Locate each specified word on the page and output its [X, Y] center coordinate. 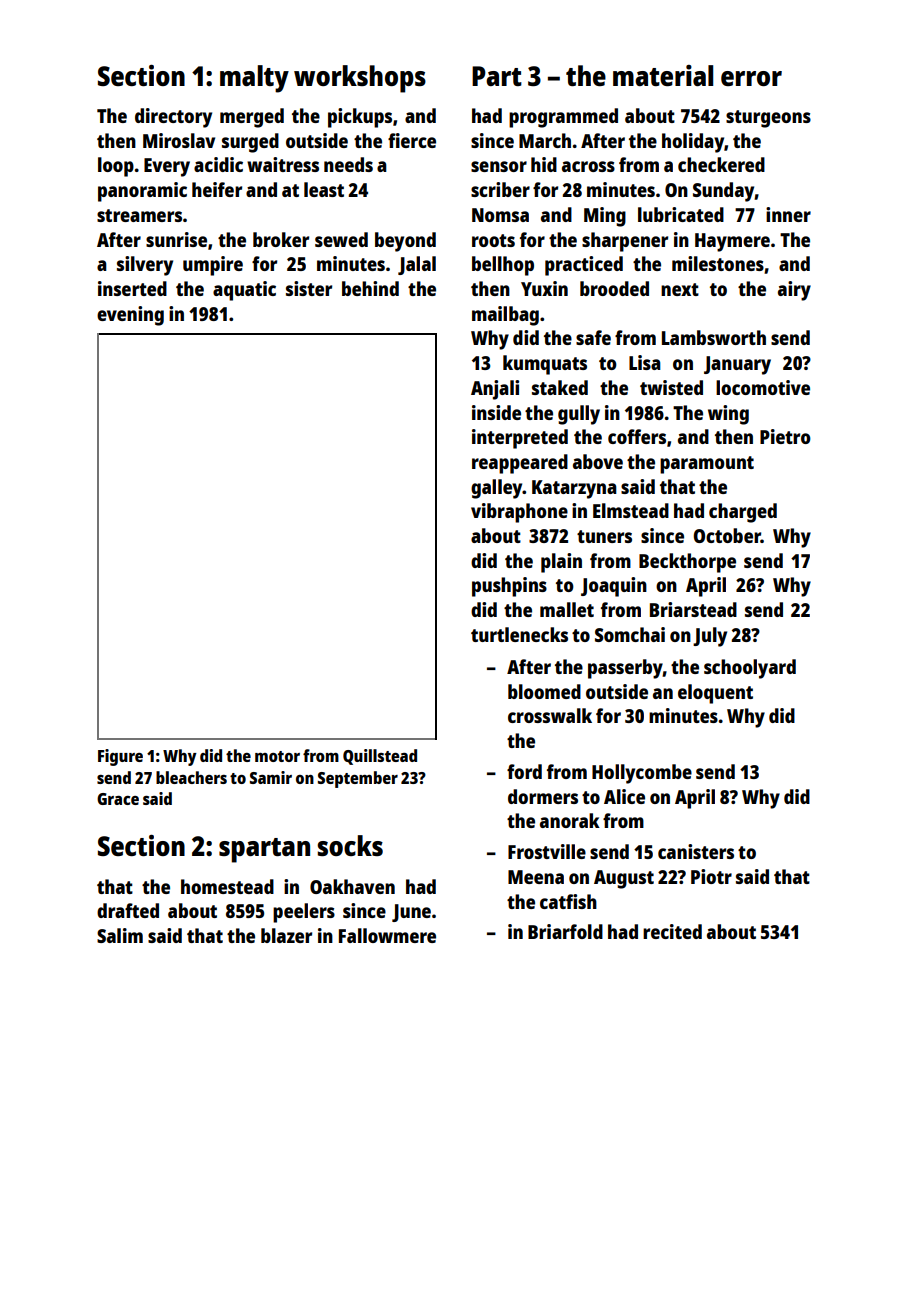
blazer [286, 935]
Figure [120, 757]
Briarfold [565, 931]
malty [254, 79]
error [751, 78]
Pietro [785, 436]
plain [561, 563]
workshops [360, 79]
